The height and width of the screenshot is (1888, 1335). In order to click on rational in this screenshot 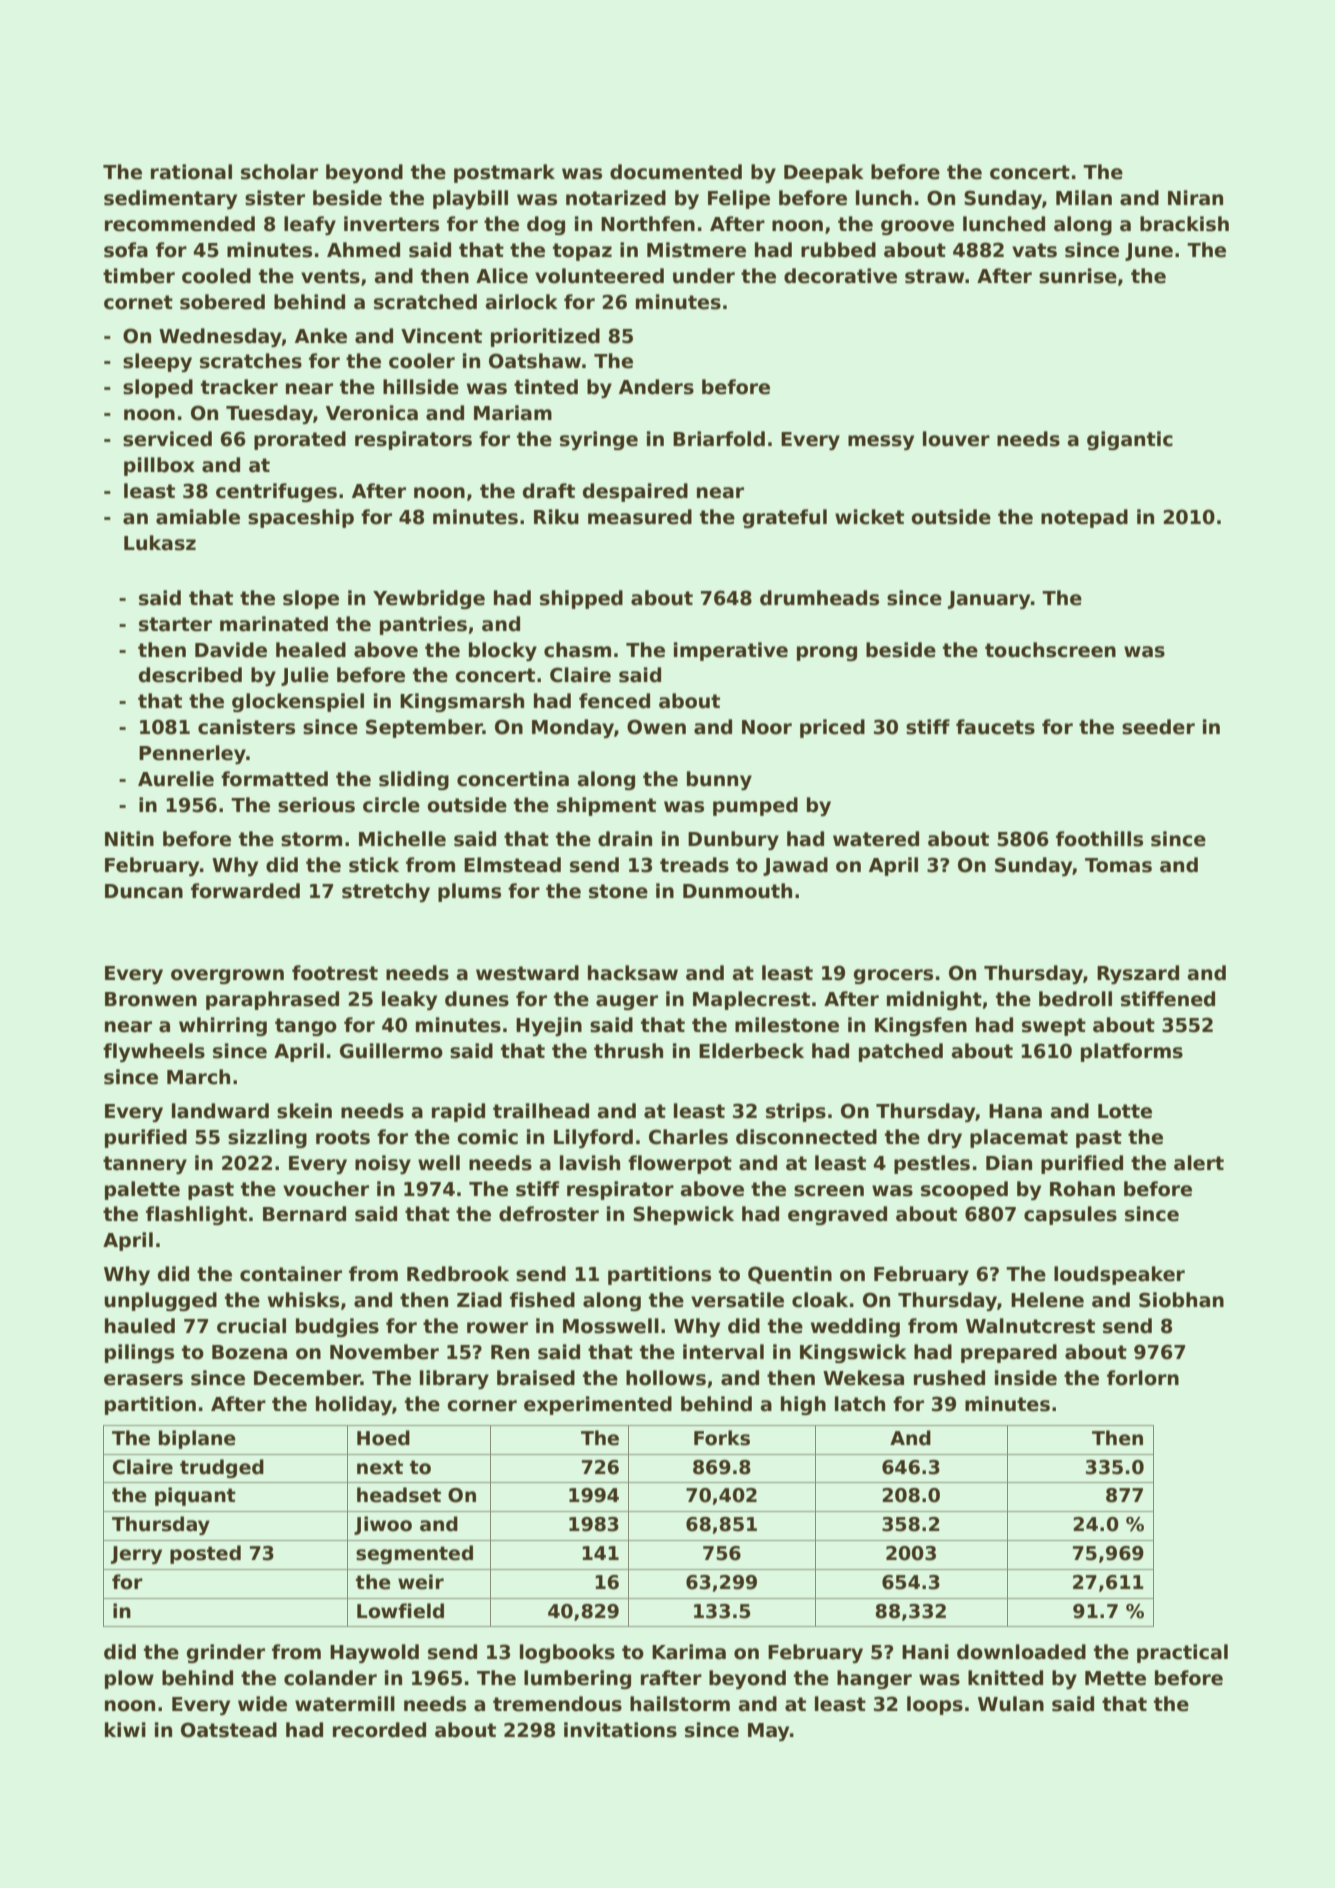, I will do `click(191, 172)`.
